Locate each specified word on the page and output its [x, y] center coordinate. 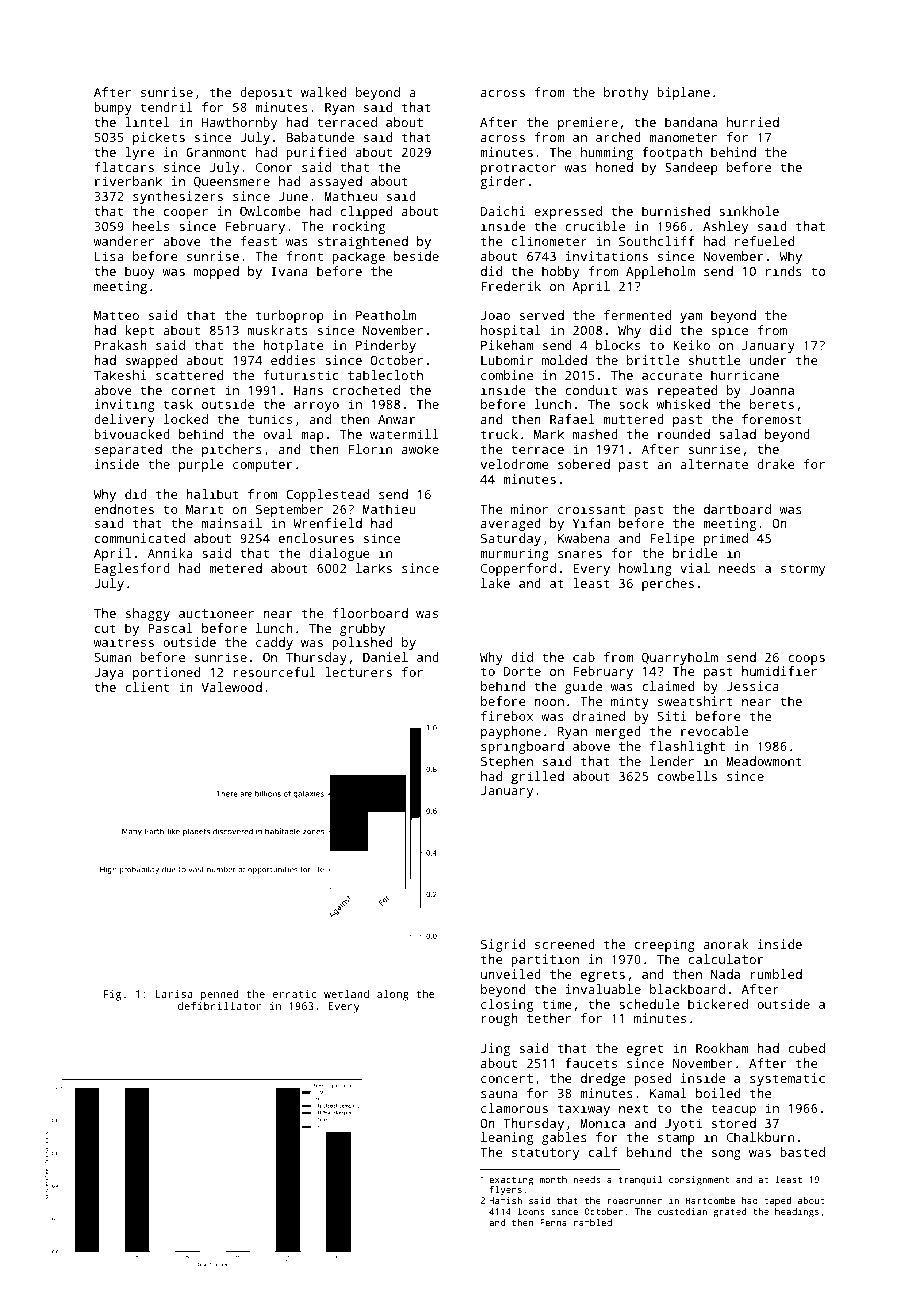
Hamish [505, 1200]
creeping [665, 945]
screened [565, 944]
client [147, 687]
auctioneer [216, 613]
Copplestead [327, 495]
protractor [518, 169]
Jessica [753, 686]
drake [776, 464]
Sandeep [691, 168]
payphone [511, 732]
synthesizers [178, 197]
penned [220, 996]
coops [806, 660]
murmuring [514, 554]
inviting [125, 405]
